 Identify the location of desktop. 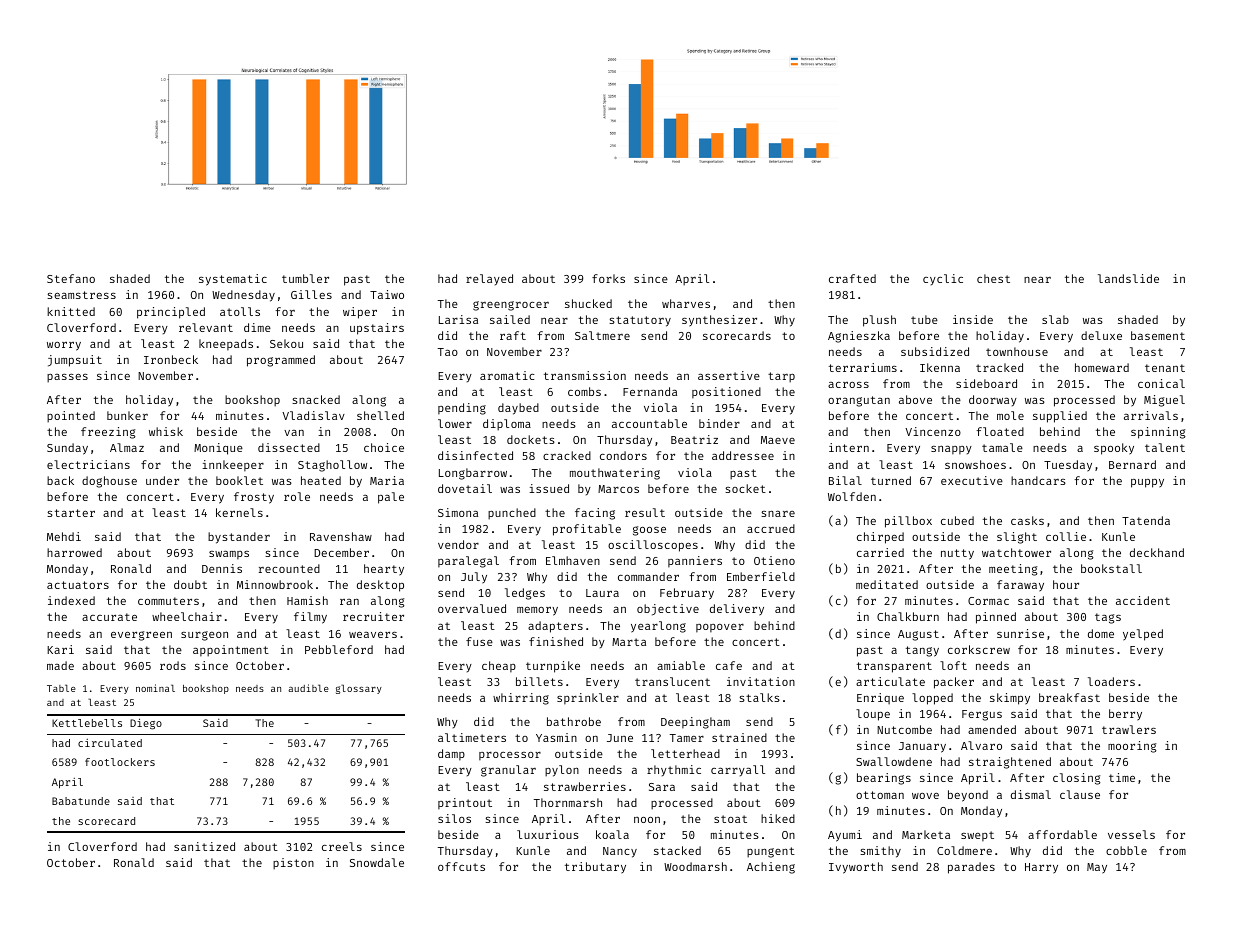
(380, 586).
